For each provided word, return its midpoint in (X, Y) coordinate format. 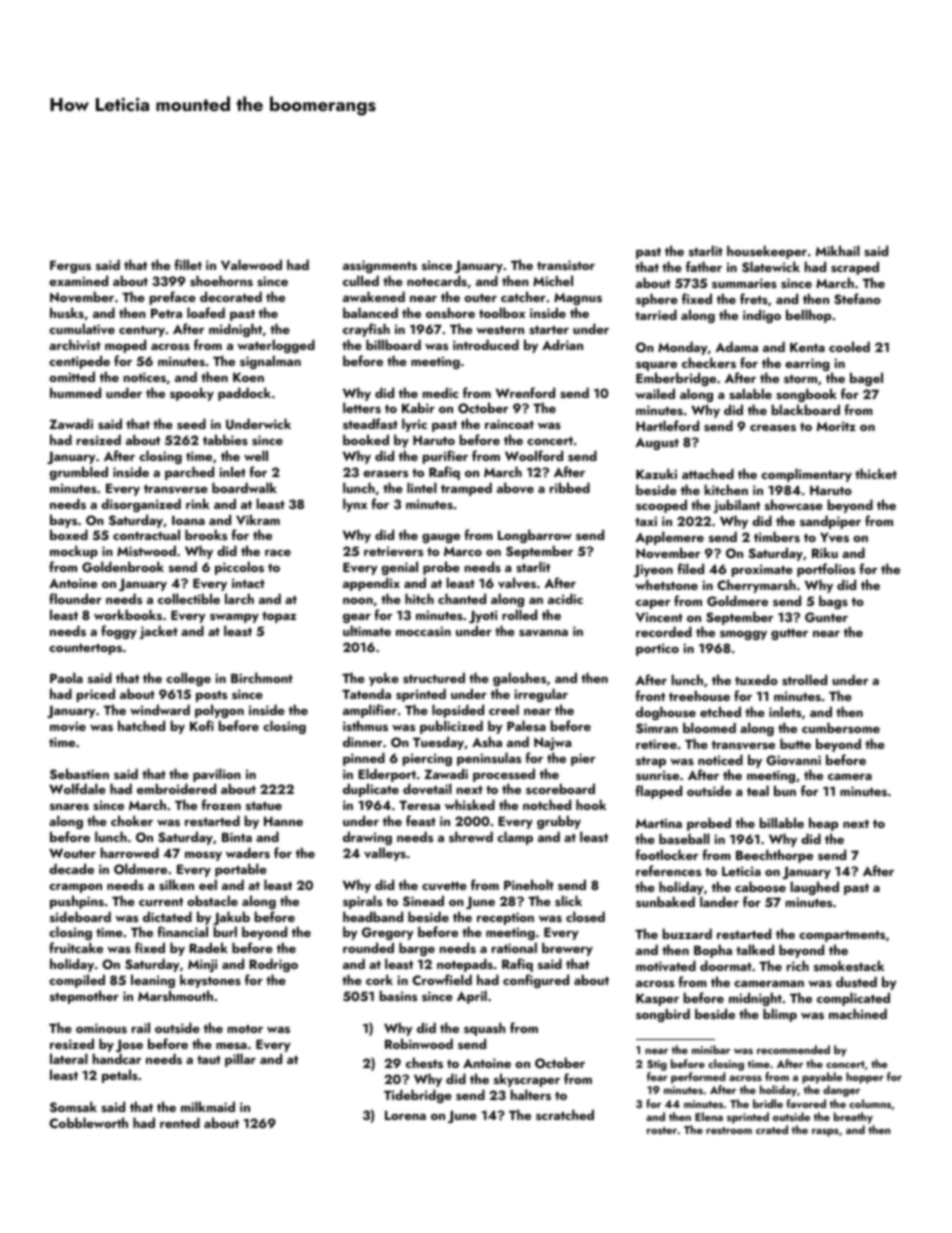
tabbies (225, 439)
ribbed (570, 487)
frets (754, 298)
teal (758, 790)
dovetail (427, 789)
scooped (661, 506)
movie (68, 726)
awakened (374, 296)
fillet (188, 264)
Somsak (73, 1107)
